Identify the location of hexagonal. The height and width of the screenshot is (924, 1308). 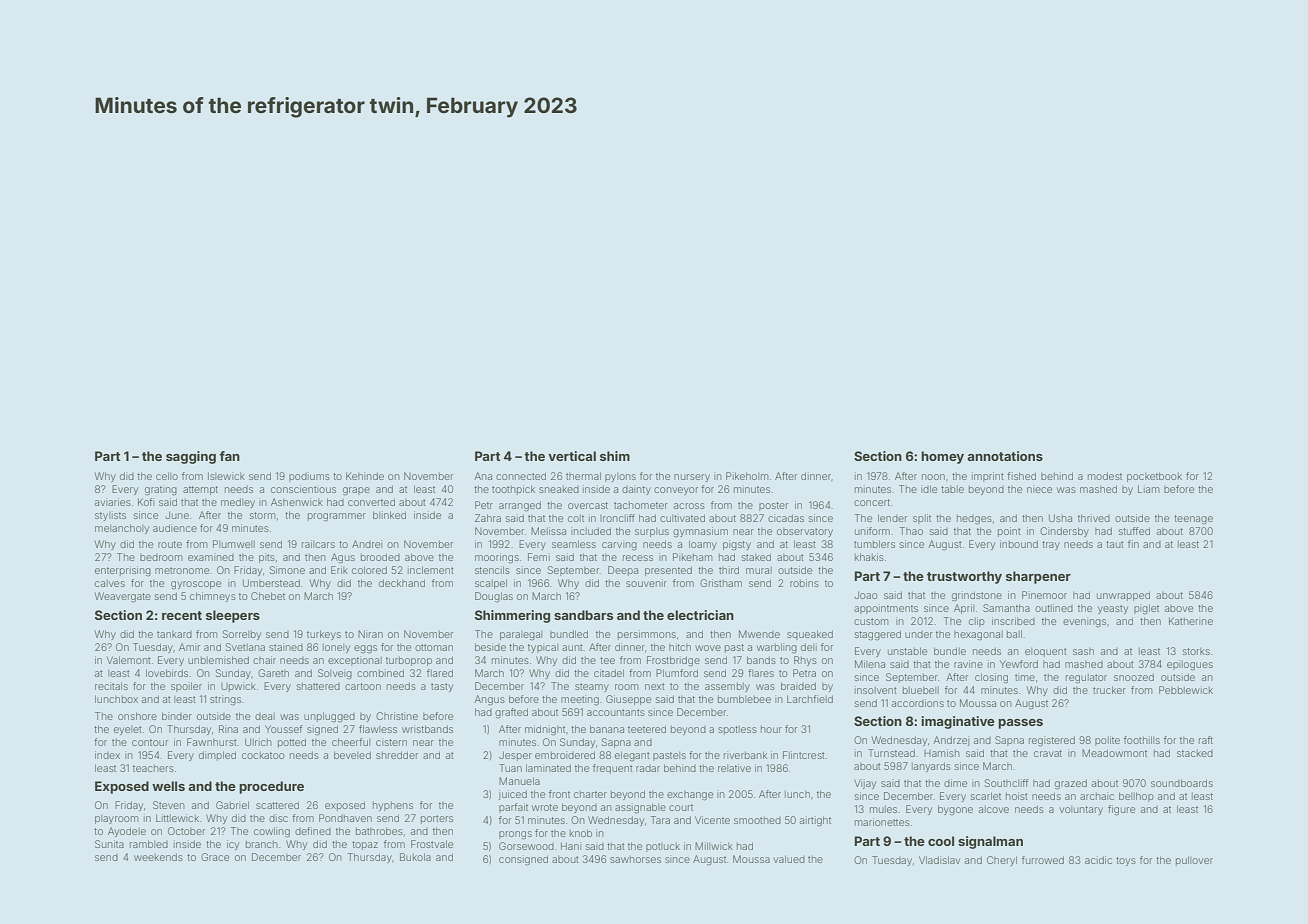
(978, 636).
